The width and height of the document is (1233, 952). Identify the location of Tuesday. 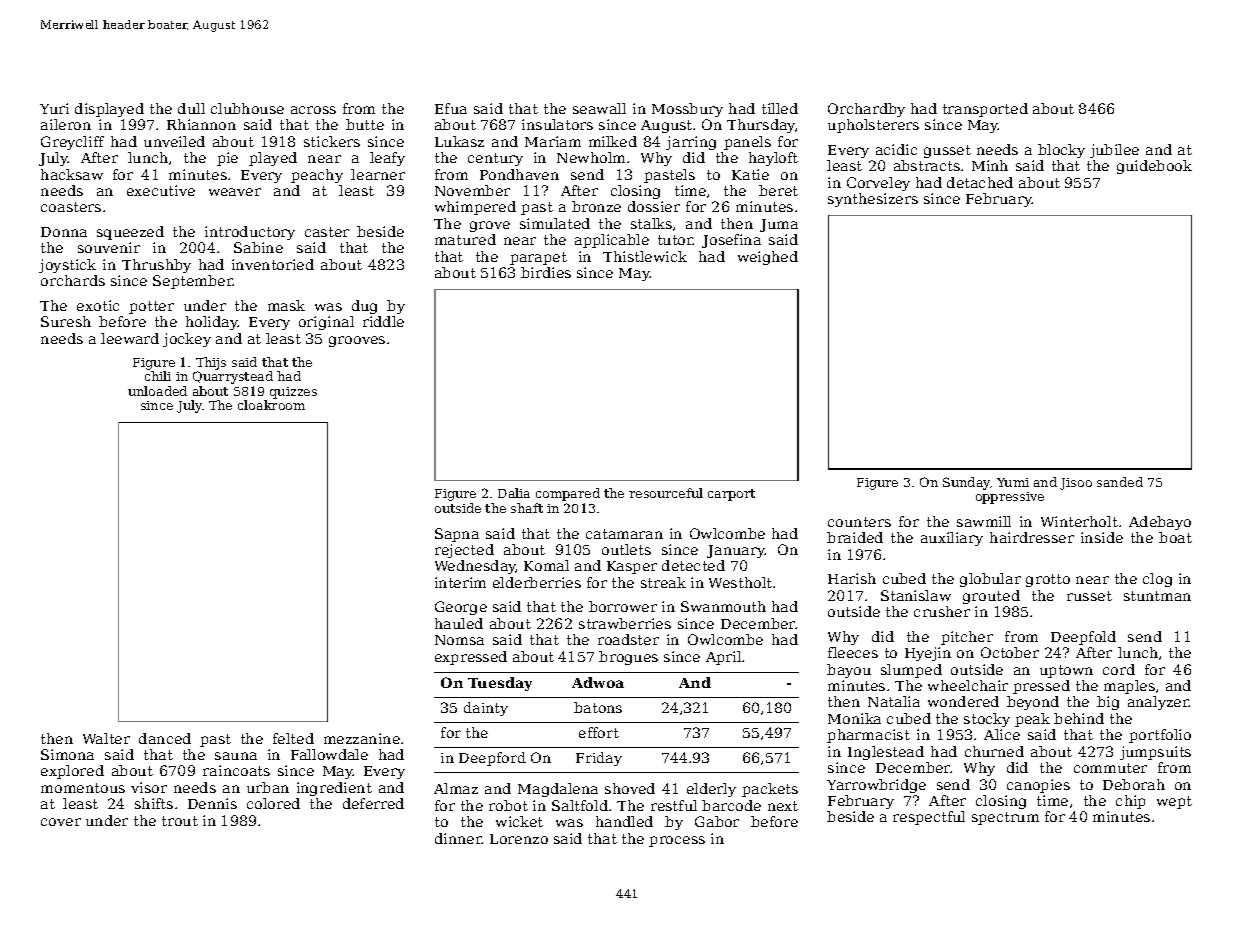
(500, 684).
